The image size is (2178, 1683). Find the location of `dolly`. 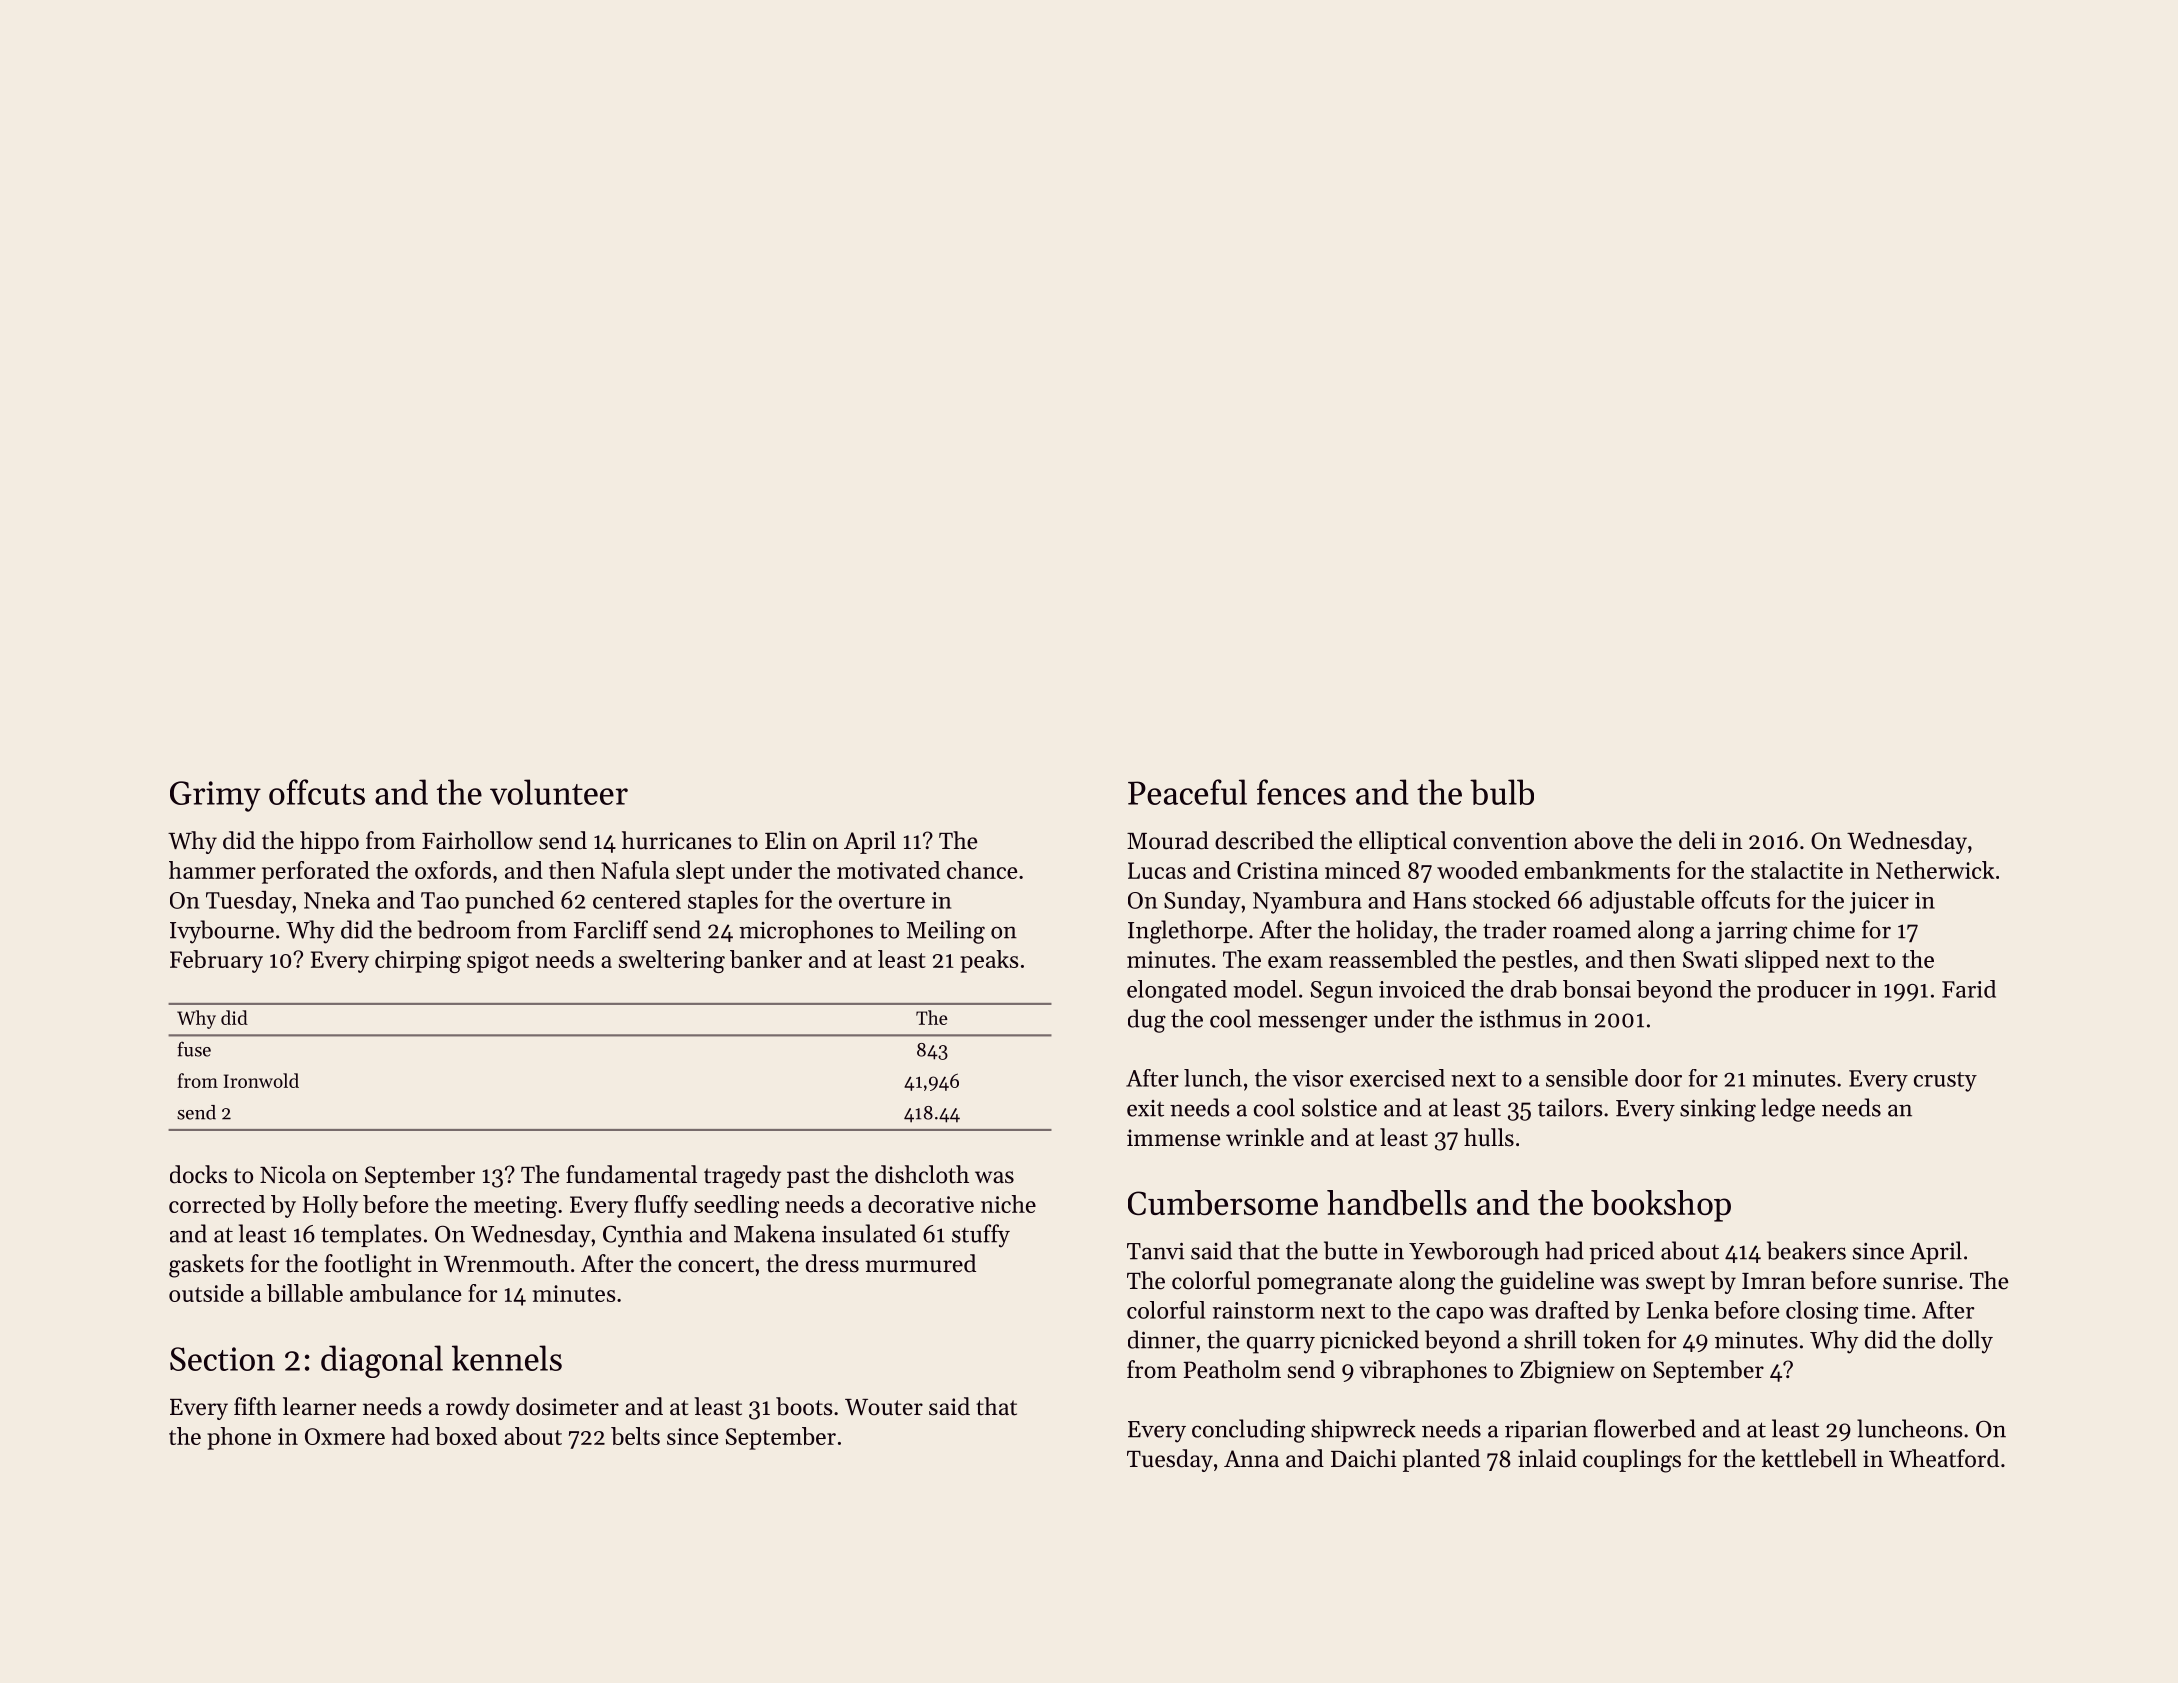

dolly is located at coordinates (1967, 1342).
